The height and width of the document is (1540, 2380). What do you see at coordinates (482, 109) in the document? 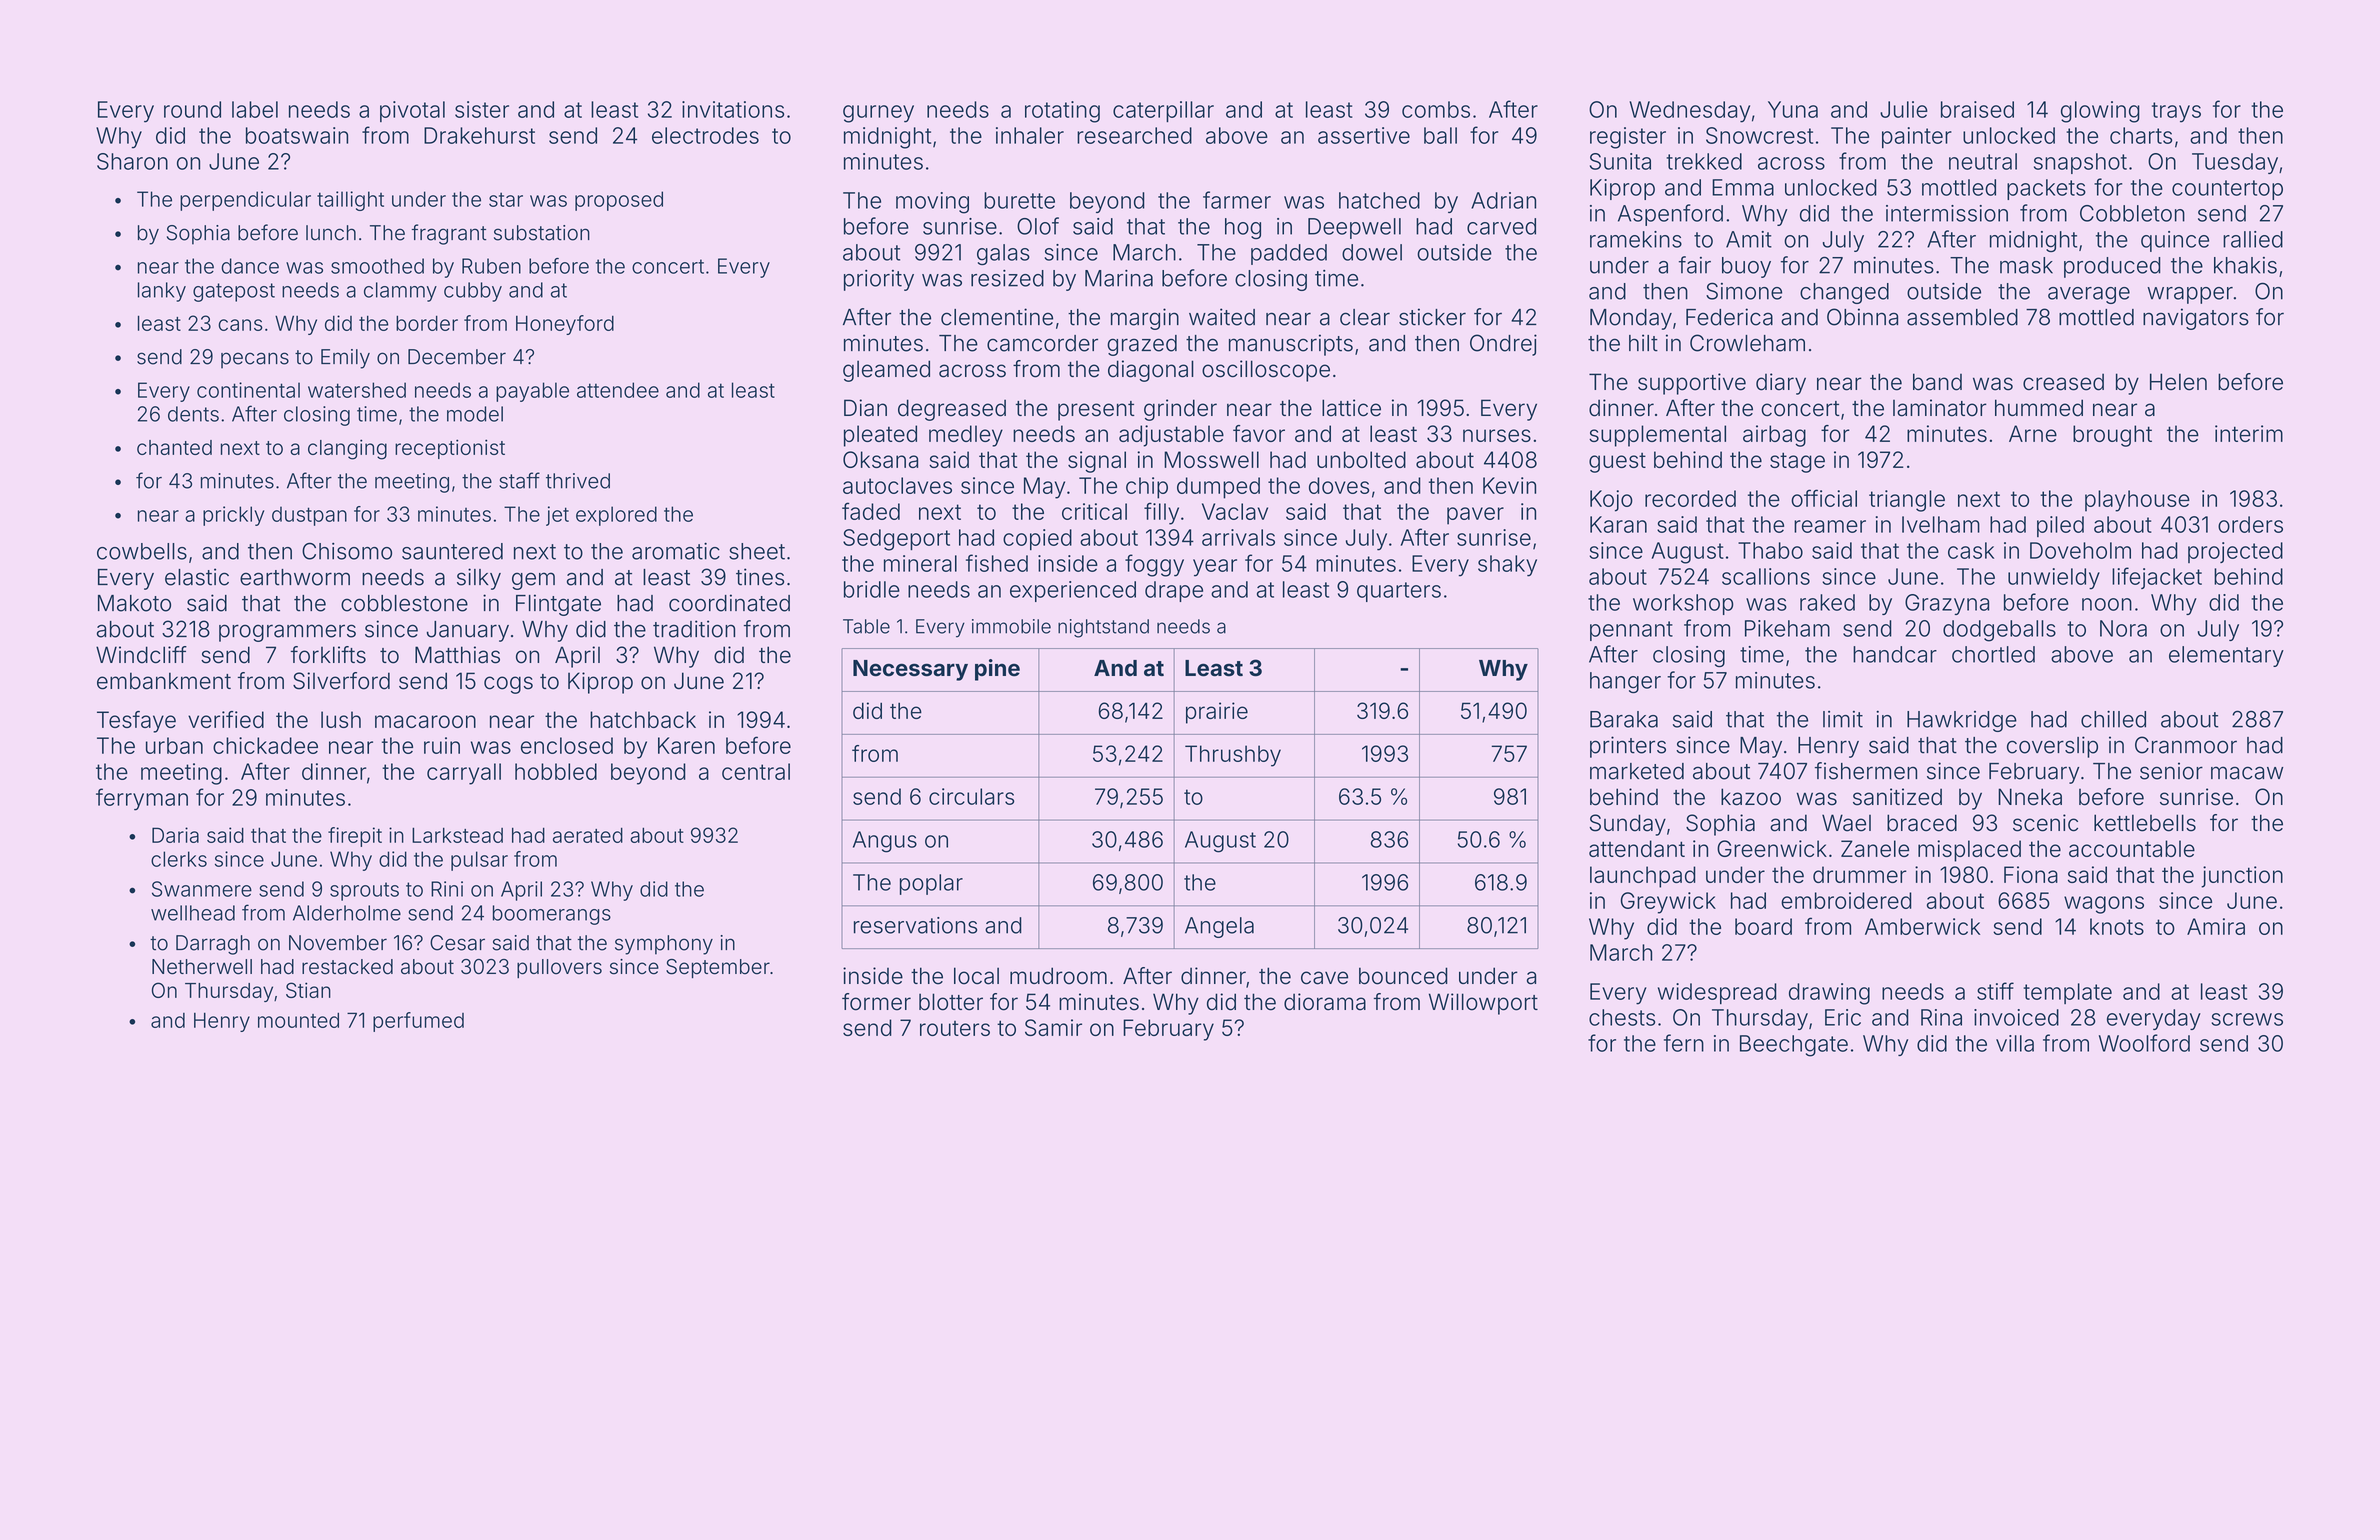
I see `sister` at bounding box center [482, 109].
